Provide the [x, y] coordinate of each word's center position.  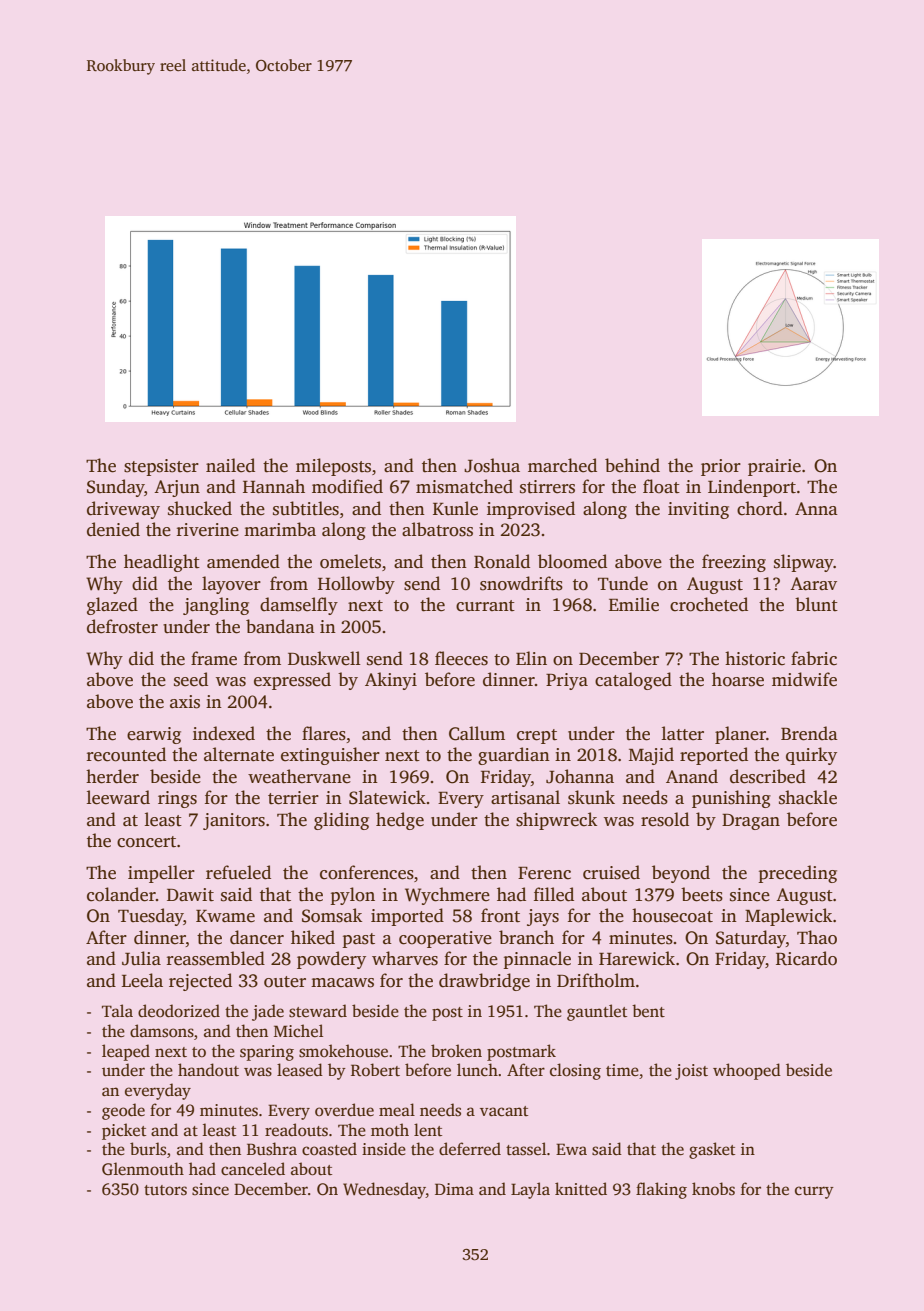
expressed [292, 681]
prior [721, 467]
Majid [651, 756]
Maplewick [788, 917]
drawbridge [484, 982]
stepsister [161, 467]
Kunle [455, 508]
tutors [165, 1190]
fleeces [461, 658]
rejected [200, 982]
